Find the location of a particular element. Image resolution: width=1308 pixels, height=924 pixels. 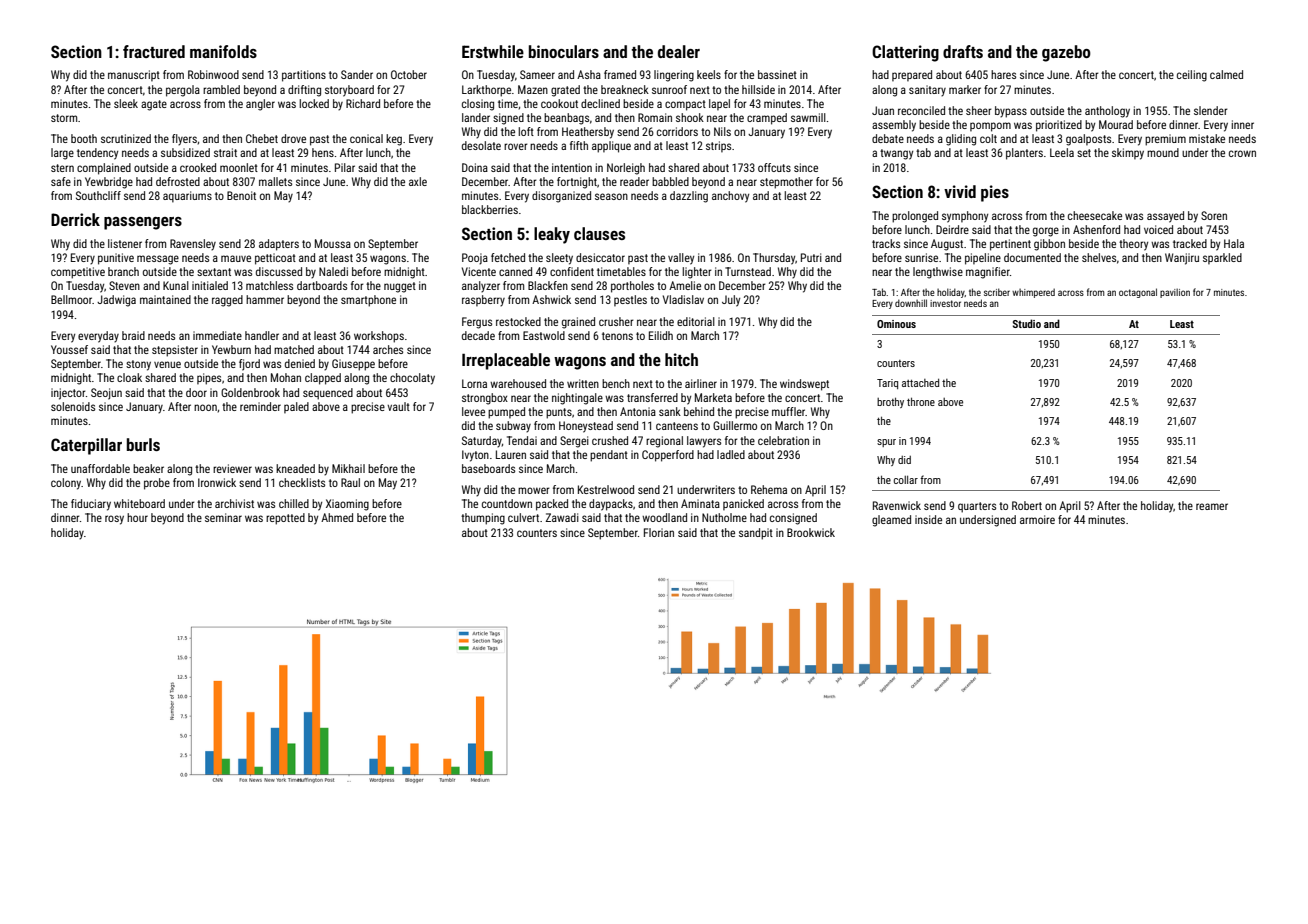

Doina is located at coordinates (475, 167).
